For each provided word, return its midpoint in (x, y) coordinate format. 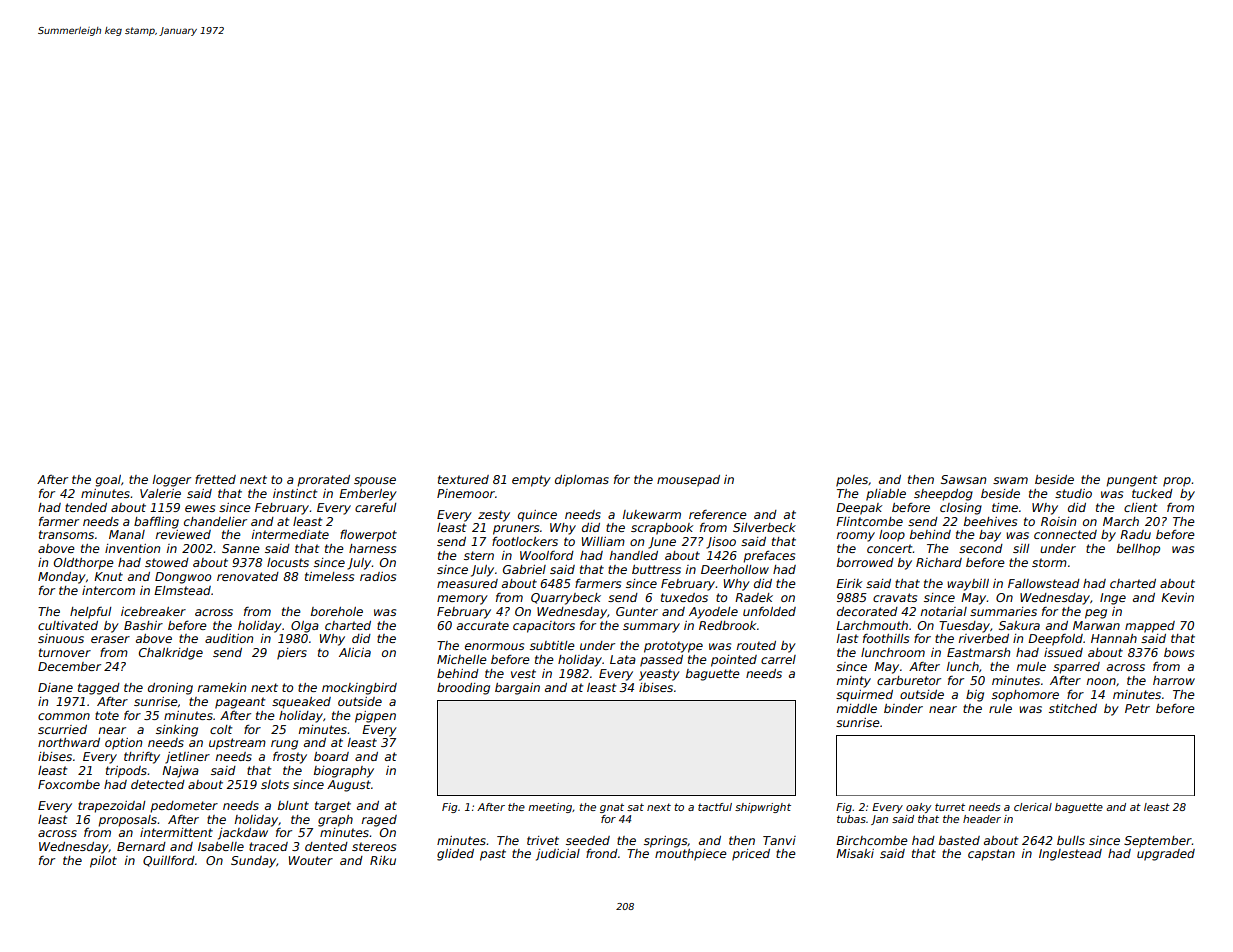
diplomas (582, 481)
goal (108, 481)
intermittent (176, 832)
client (1141, 507)
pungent (1132, 481)
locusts (288, 562)
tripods (126, 772)
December (69, 666)
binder (903, 708)
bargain (517, 689)
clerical (1033, 807)
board (331, 756)
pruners (516, 530)
